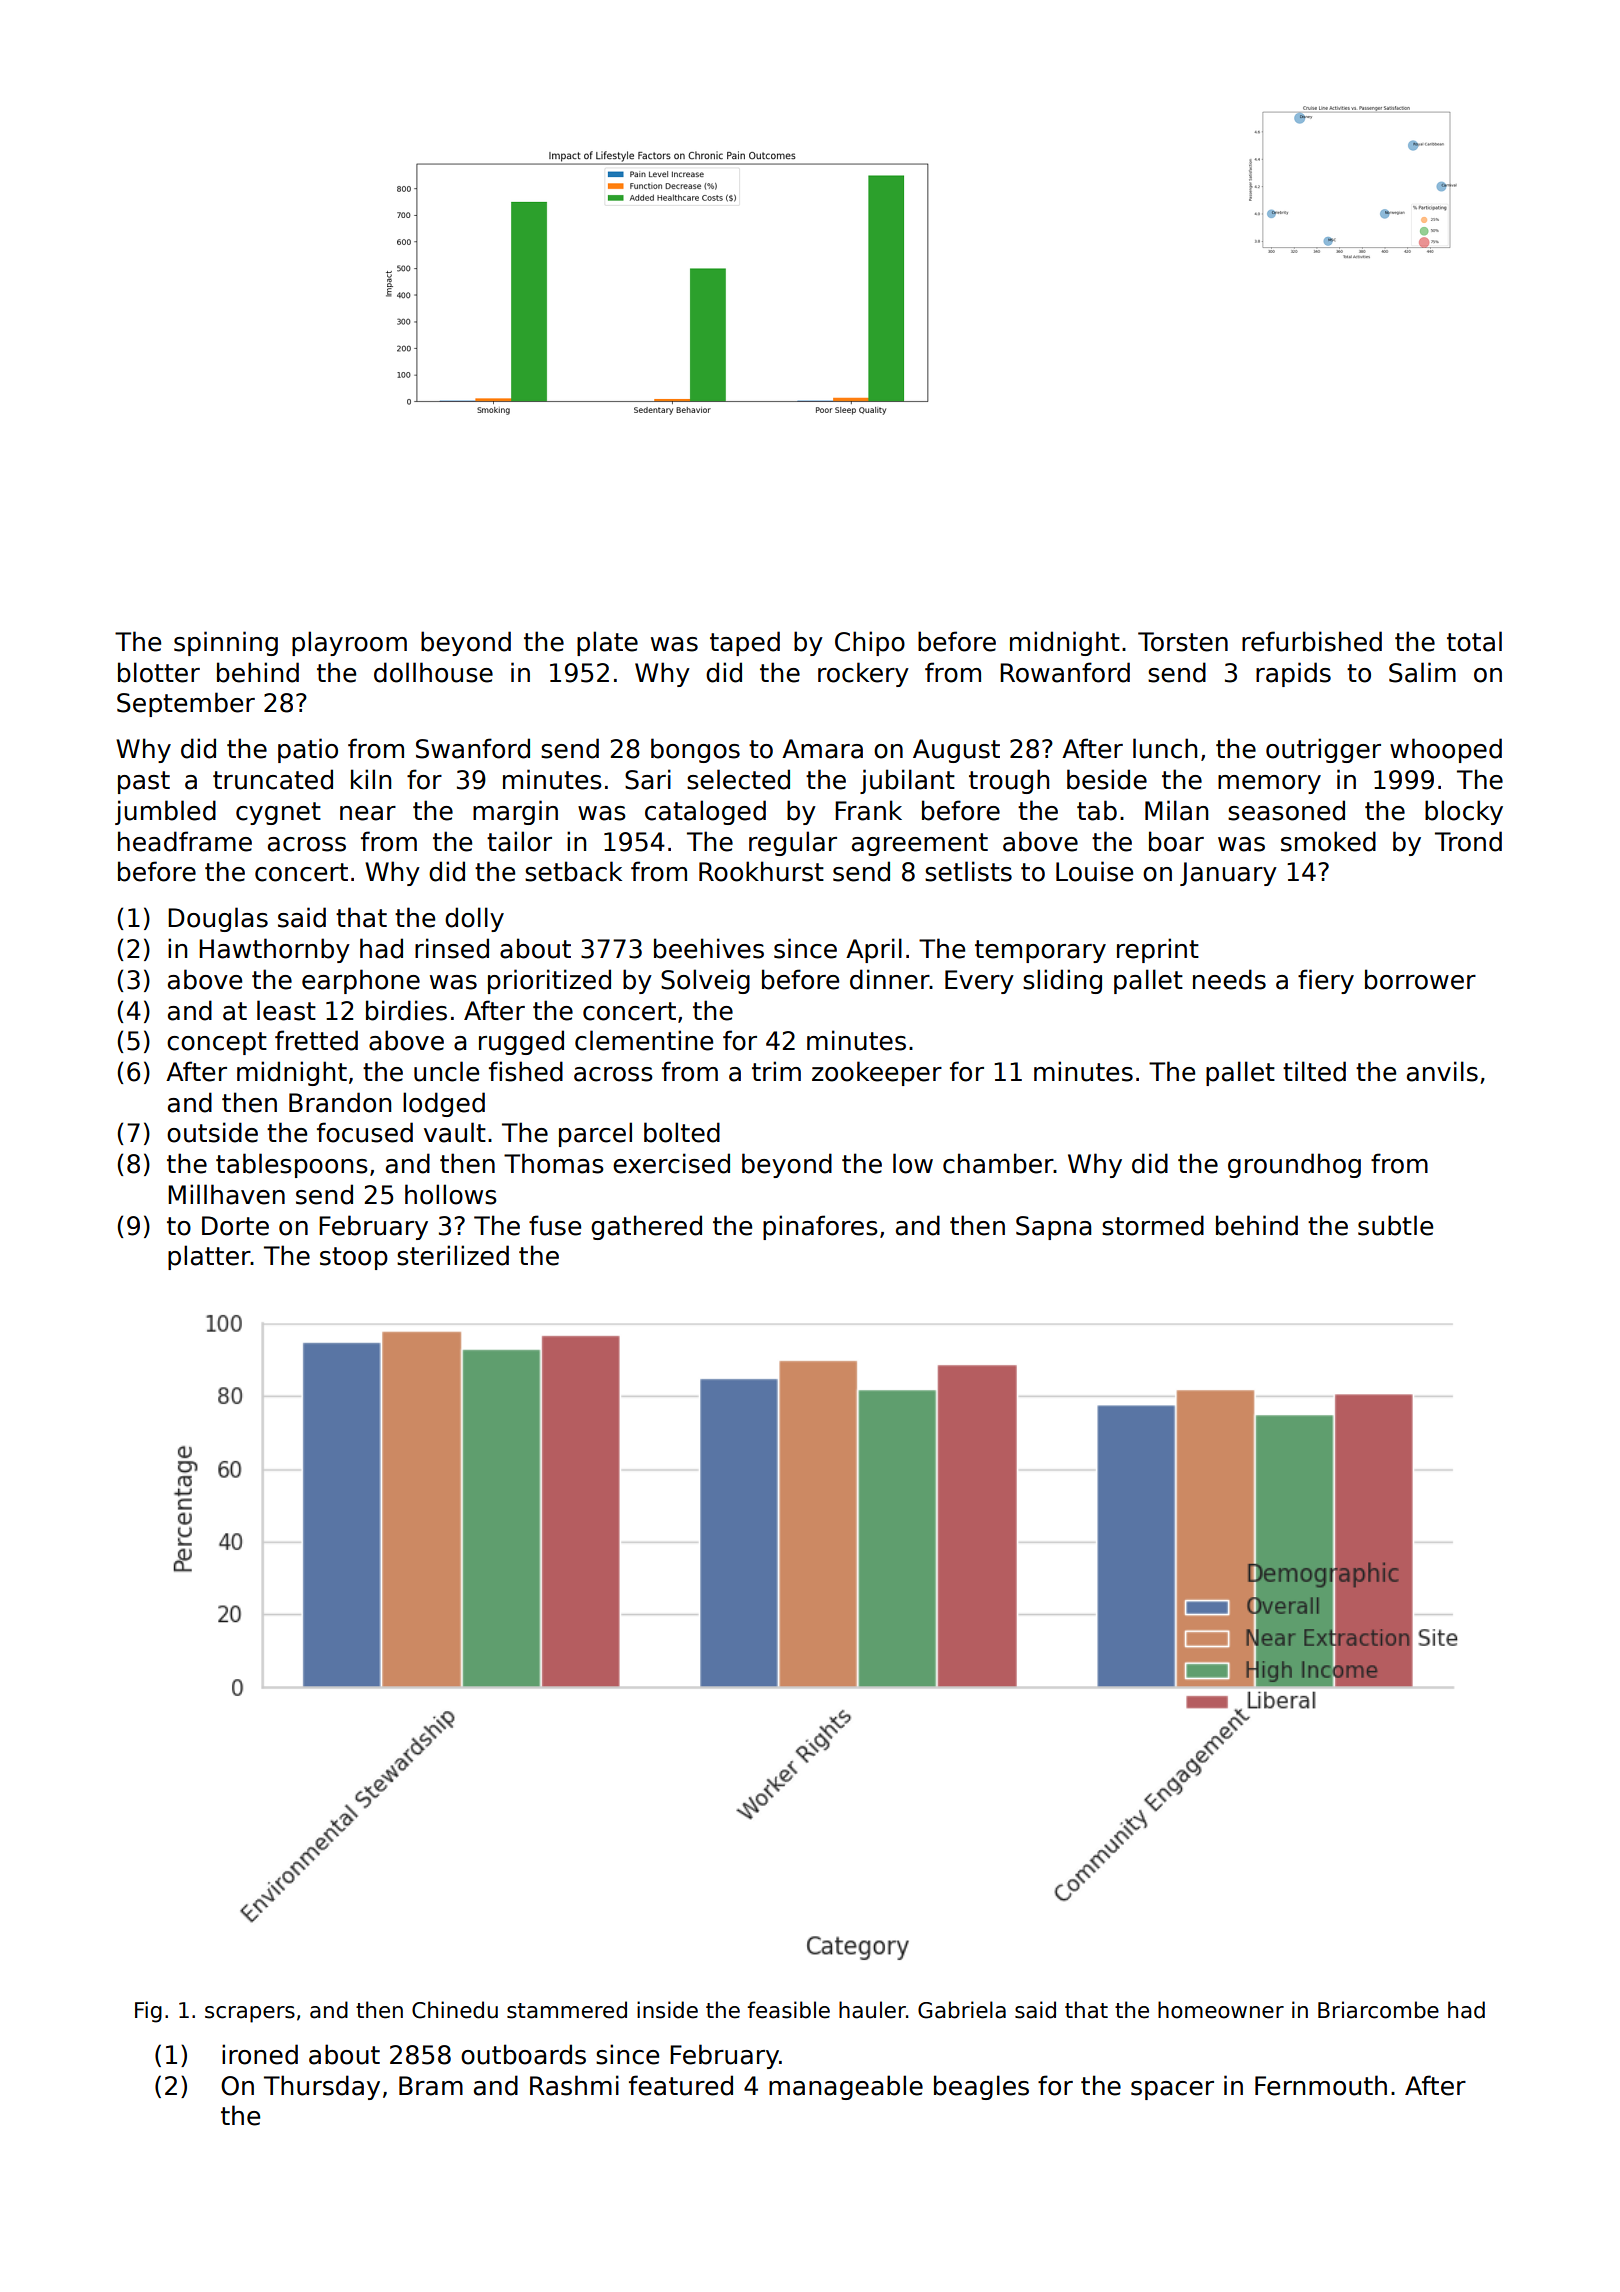  I want to click on playroom, so click(349, 643).
